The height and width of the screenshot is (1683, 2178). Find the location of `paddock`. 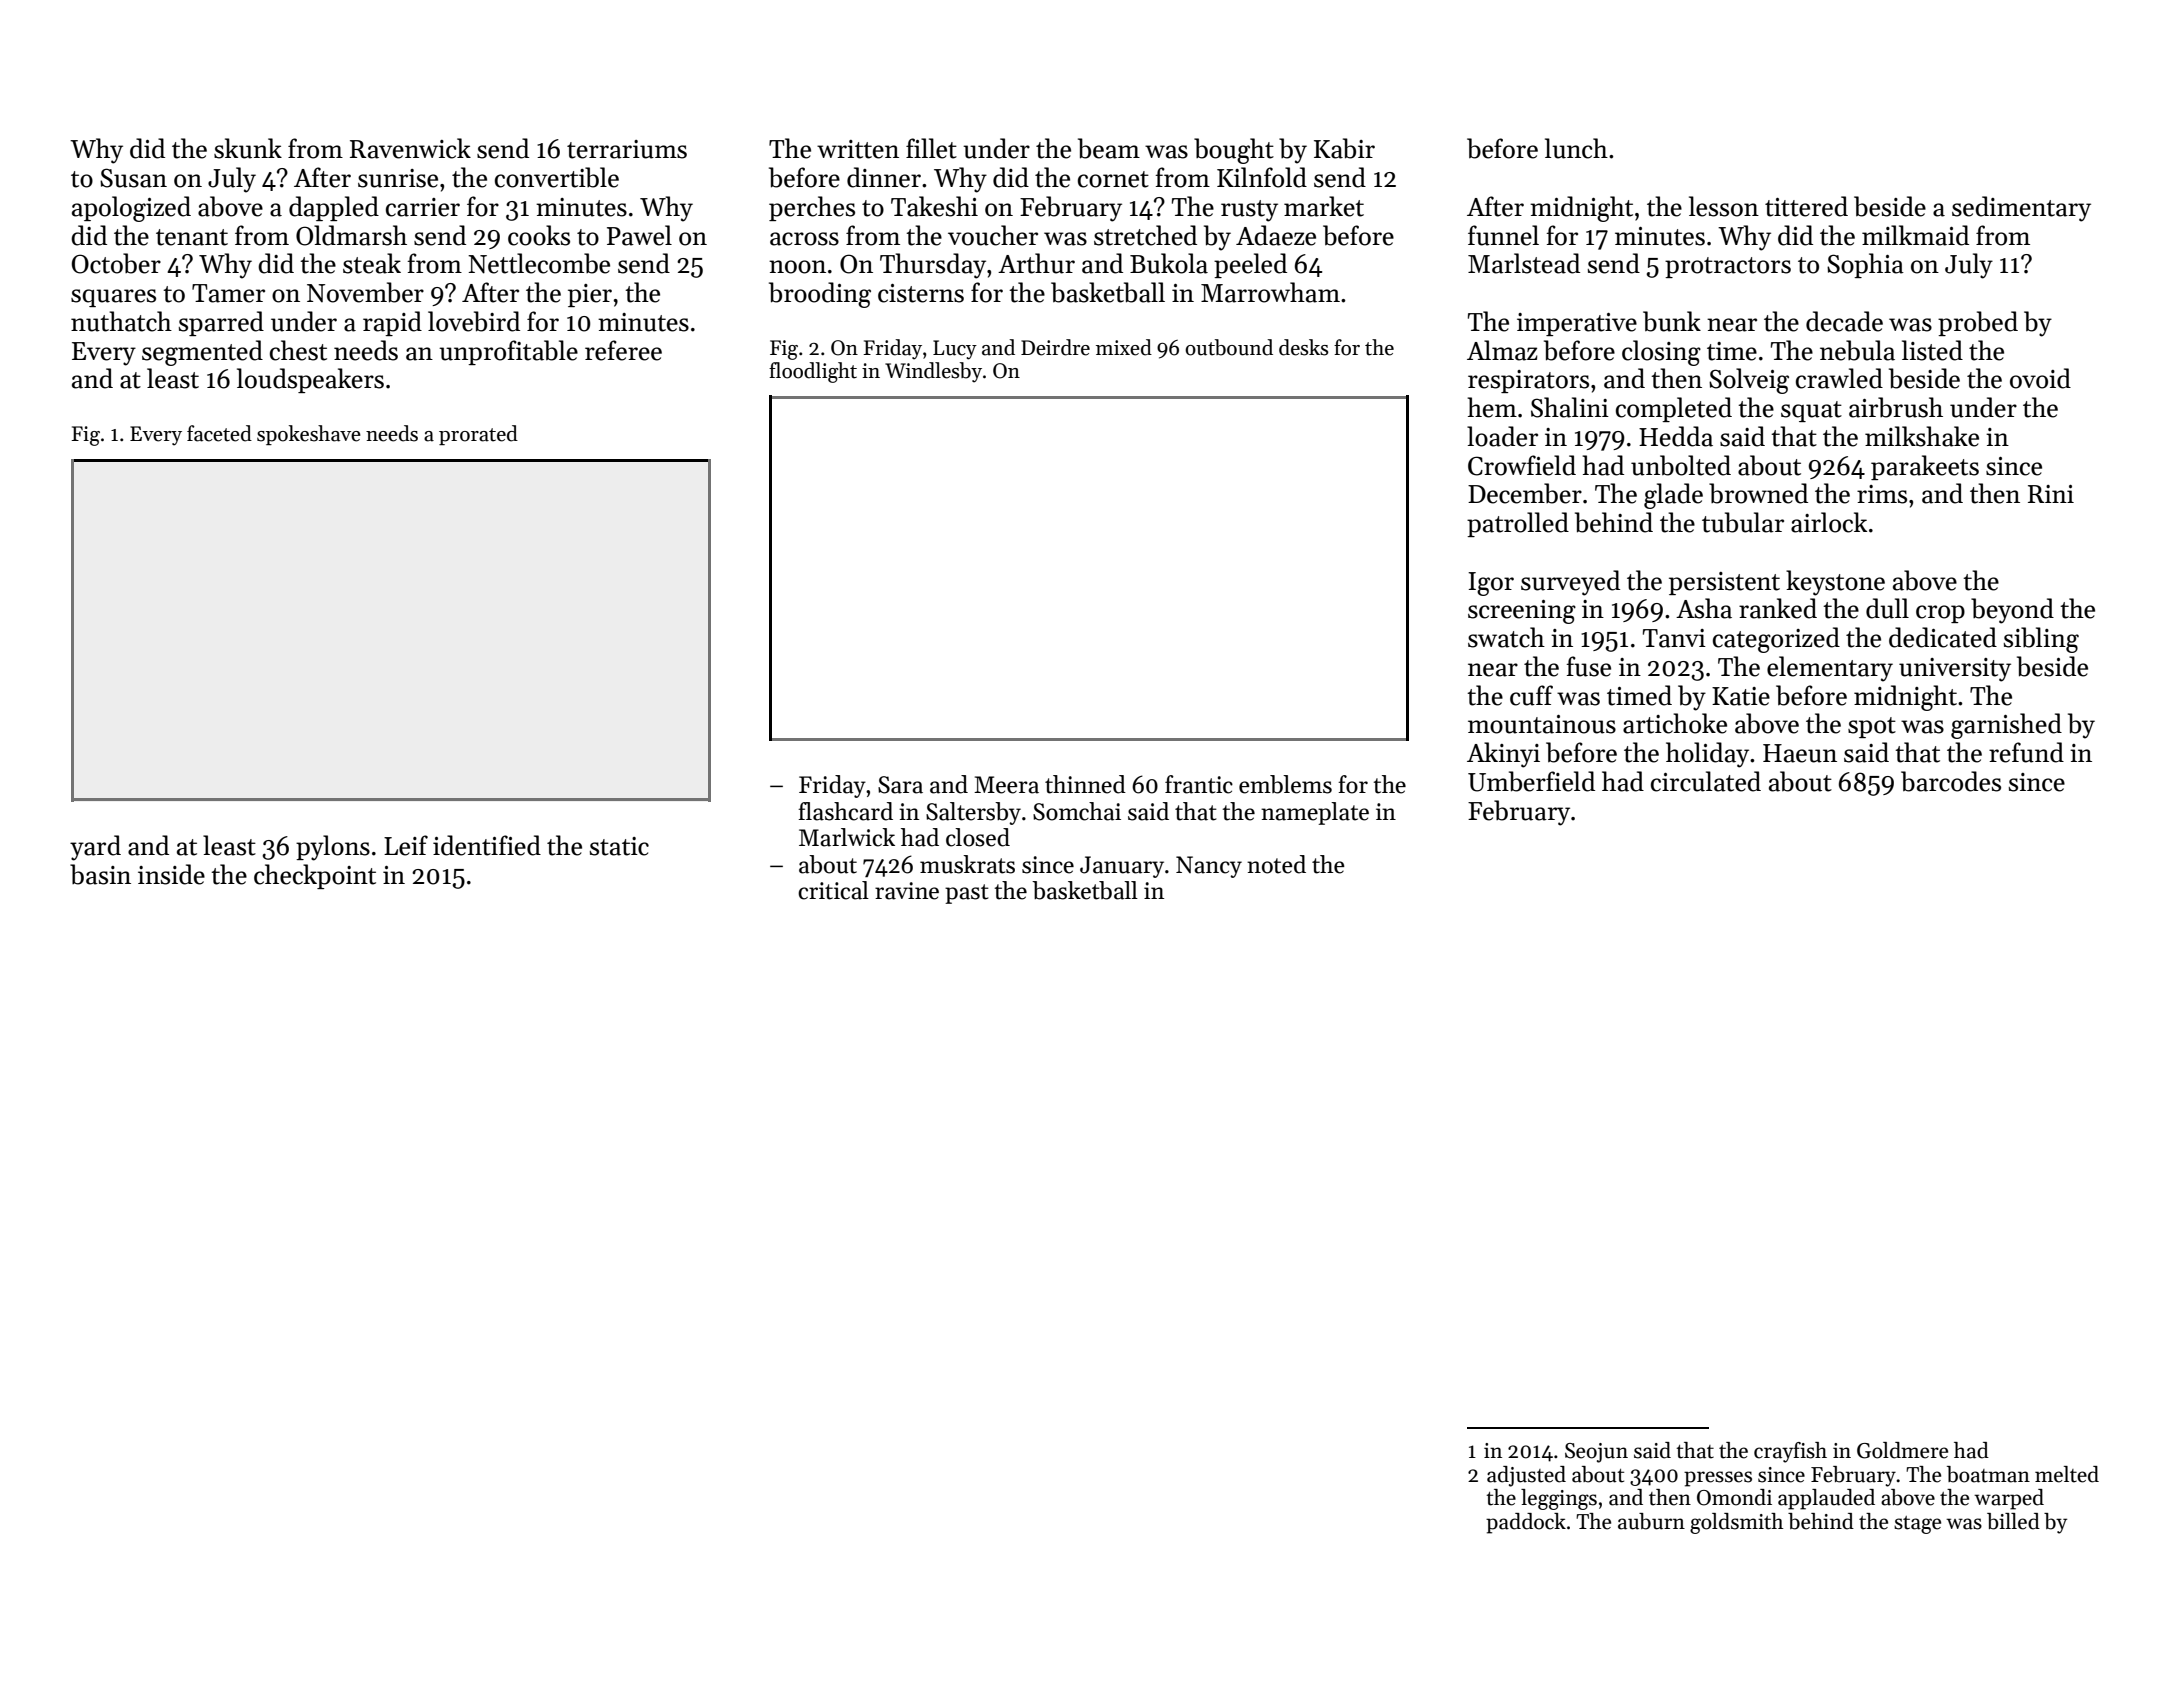

paddock is located at coordinates (1526, 1523).
